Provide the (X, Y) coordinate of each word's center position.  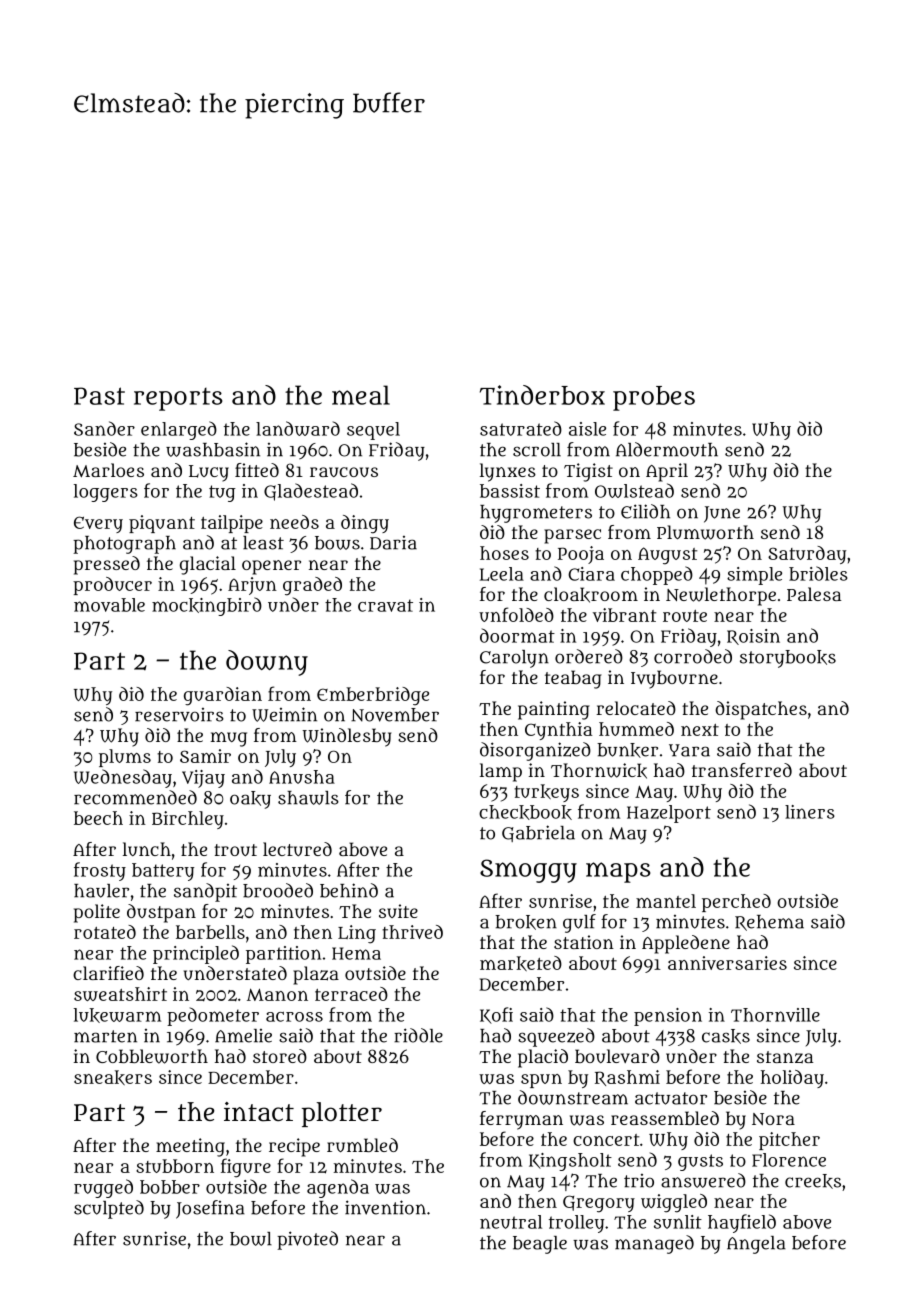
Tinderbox (542, 395)
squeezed (556, 1037)
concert (606, 1140)
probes (654, 398)
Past (99, 396)
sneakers (113, 1077)
